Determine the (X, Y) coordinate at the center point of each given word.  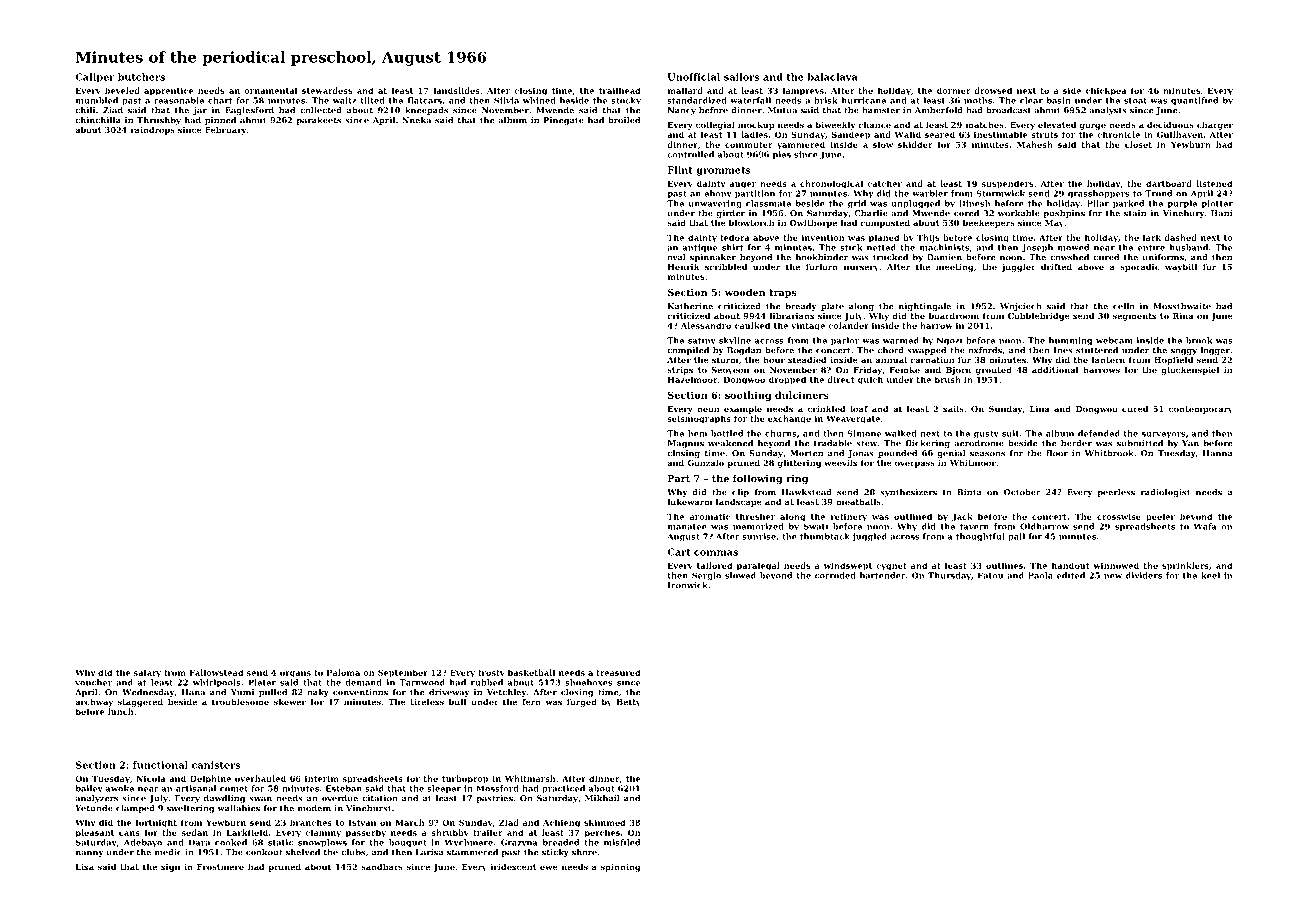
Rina (1183, 316)
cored (966, 213)
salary (147, 673)
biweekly (835, 125)
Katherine (690, 306)
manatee (687, 527)
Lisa (85, 867)
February (225, 130)
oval (676, 257)
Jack (962, 517)
